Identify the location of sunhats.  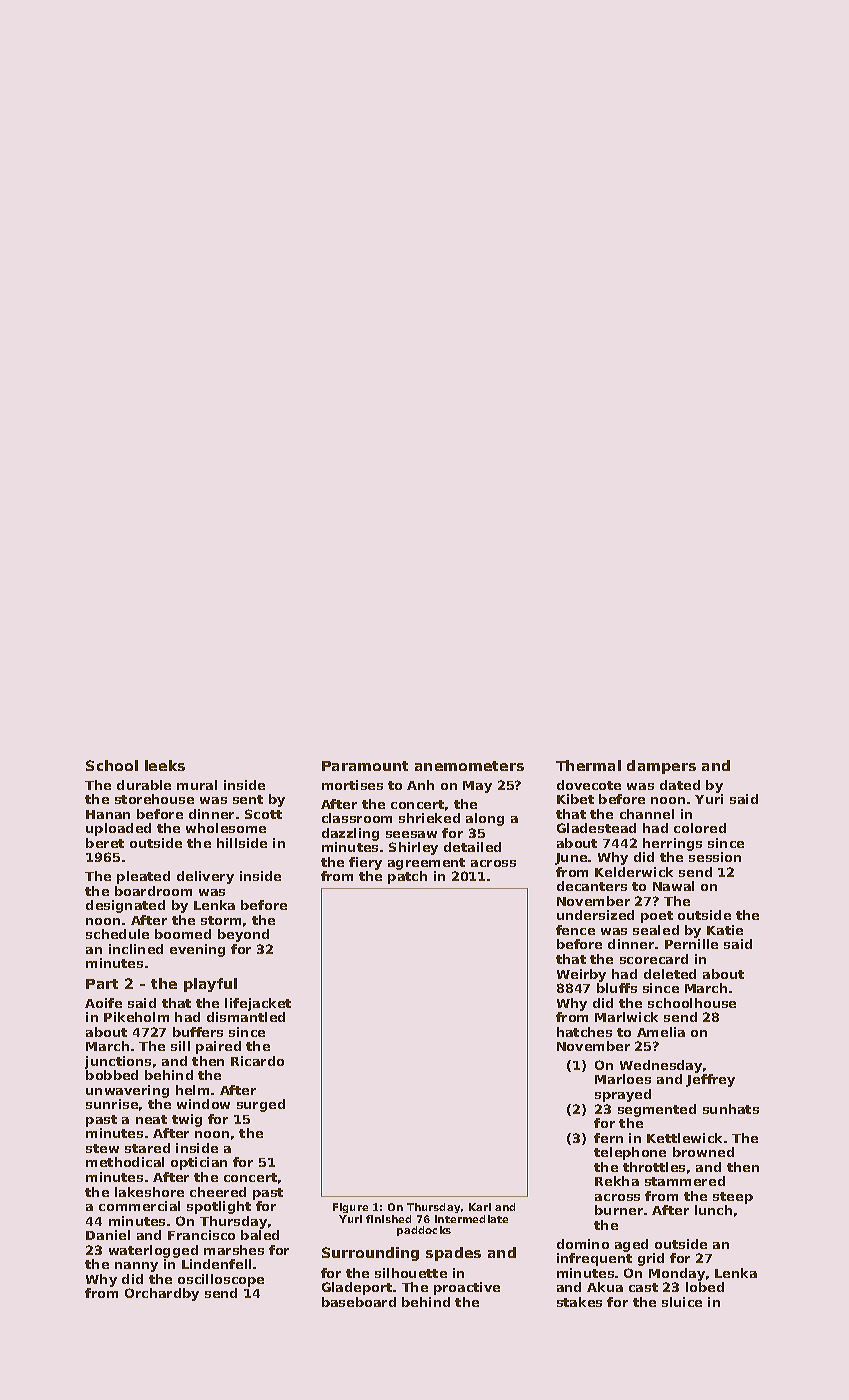
(731, 1109).
